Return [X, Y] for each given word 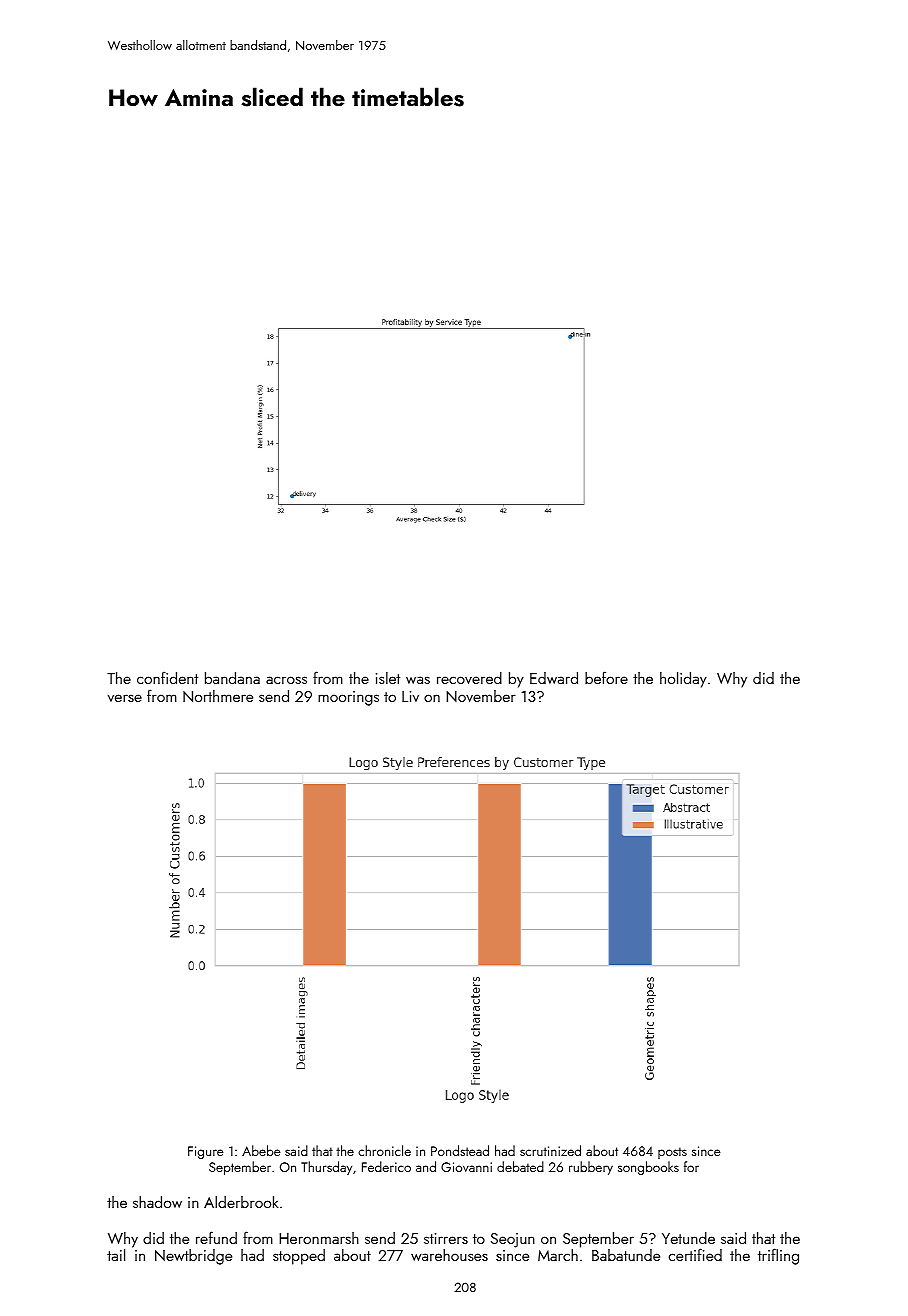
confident [167, 677]
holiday [683, 680]
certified [695, 1254]
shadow [157, 1202]
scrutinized [550, 1150]
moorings [348, 698]
